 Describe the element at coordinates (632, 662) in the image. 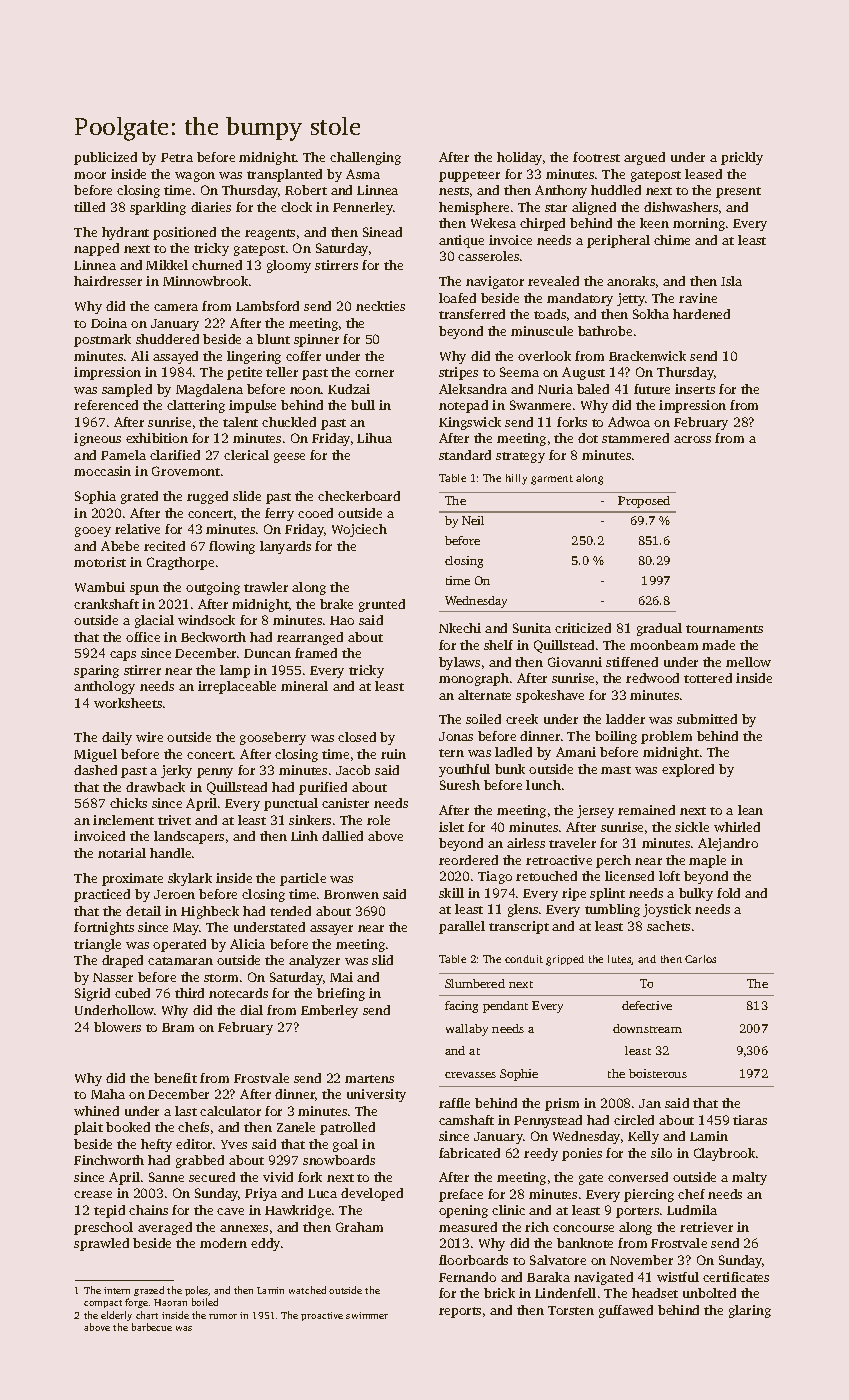

I see `stiffened` at that location.
